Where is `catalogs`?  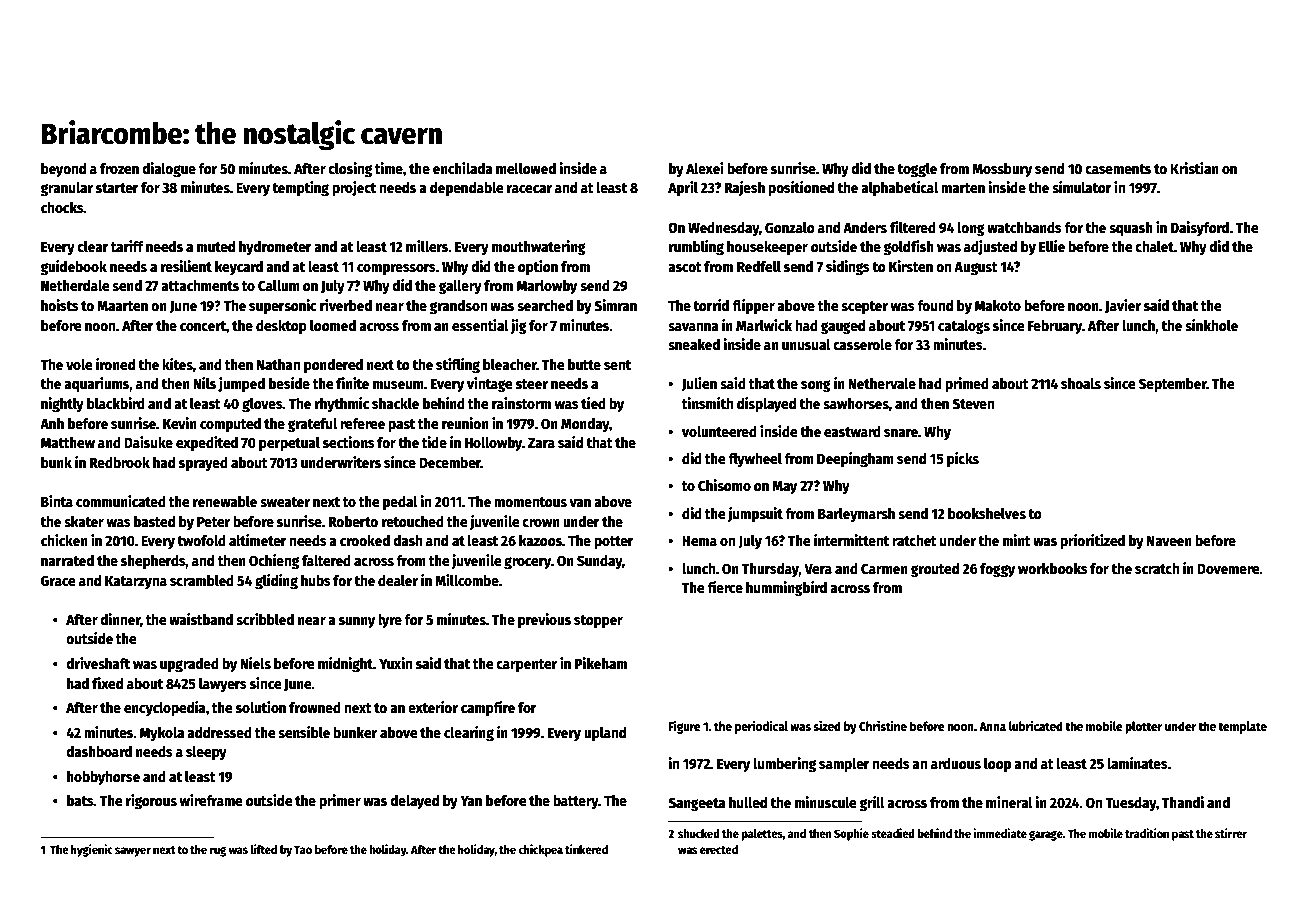
catalogs is located at coordinates (964, 327).
